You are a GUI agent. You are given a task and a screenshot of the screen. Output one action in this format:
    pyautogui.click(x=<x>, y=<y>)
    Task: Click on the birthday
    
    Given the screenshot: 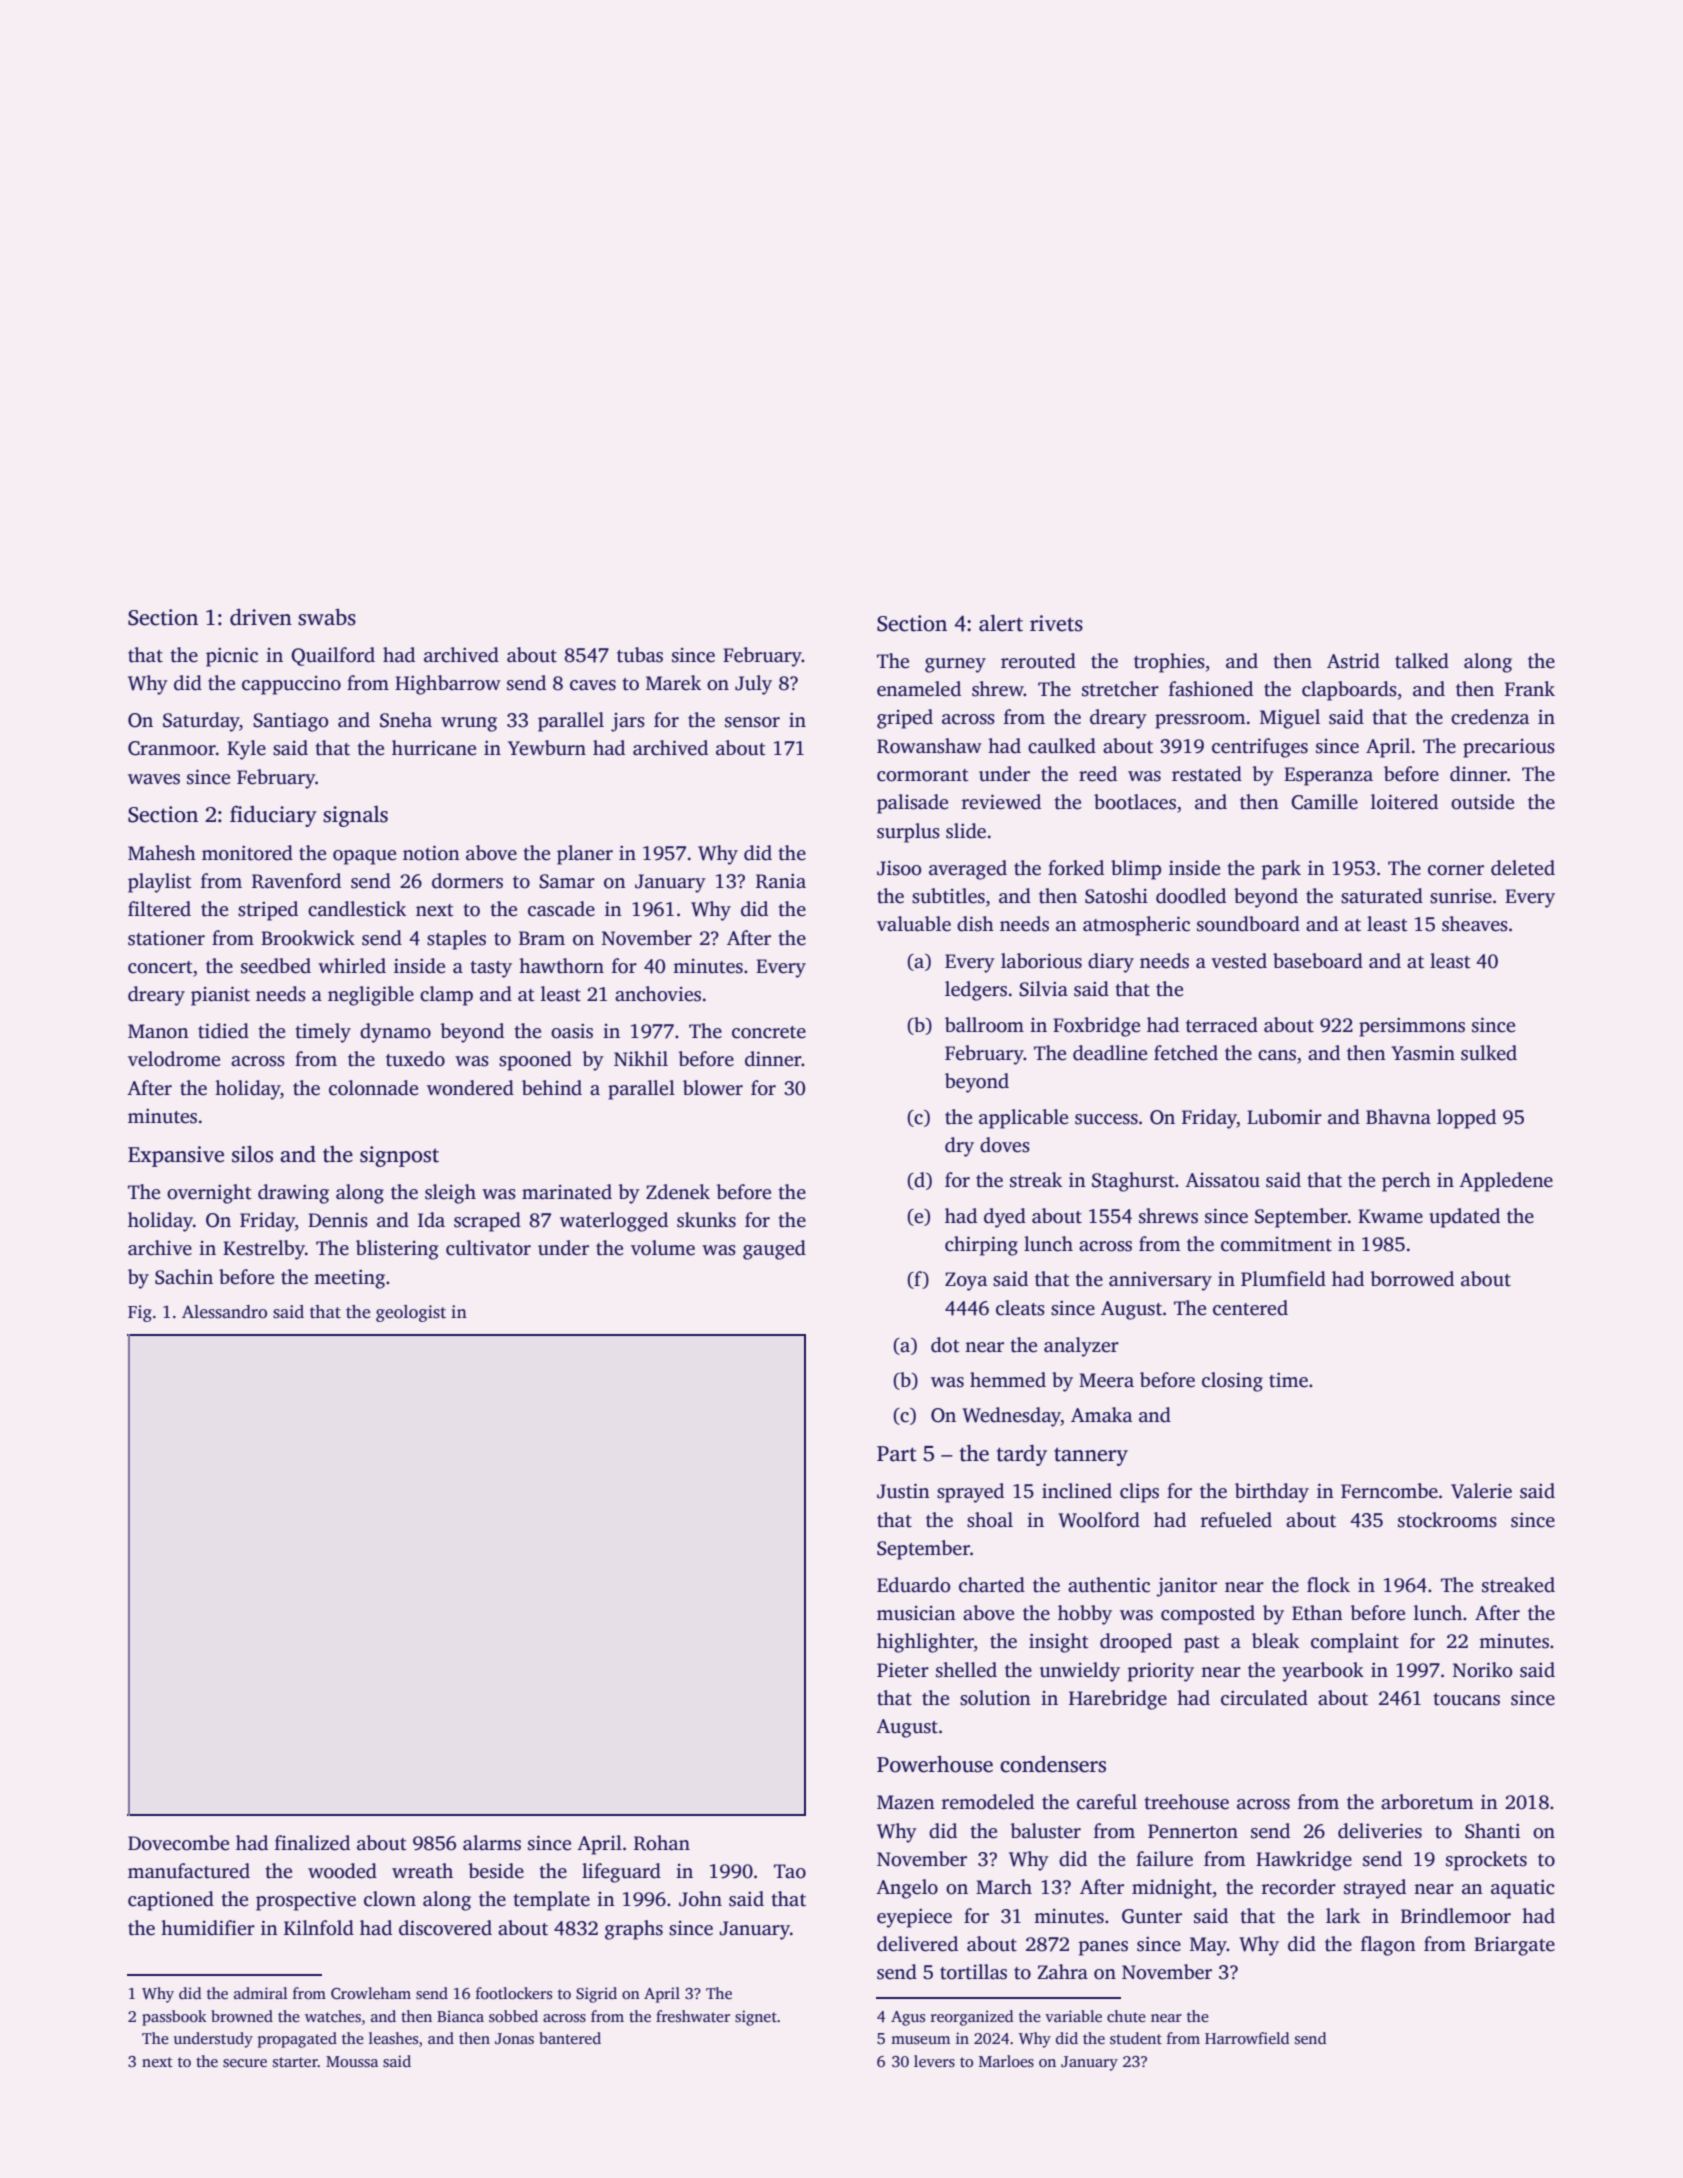 What is the action you would take?
    pyautogui.click(x=1272, y=1493)
